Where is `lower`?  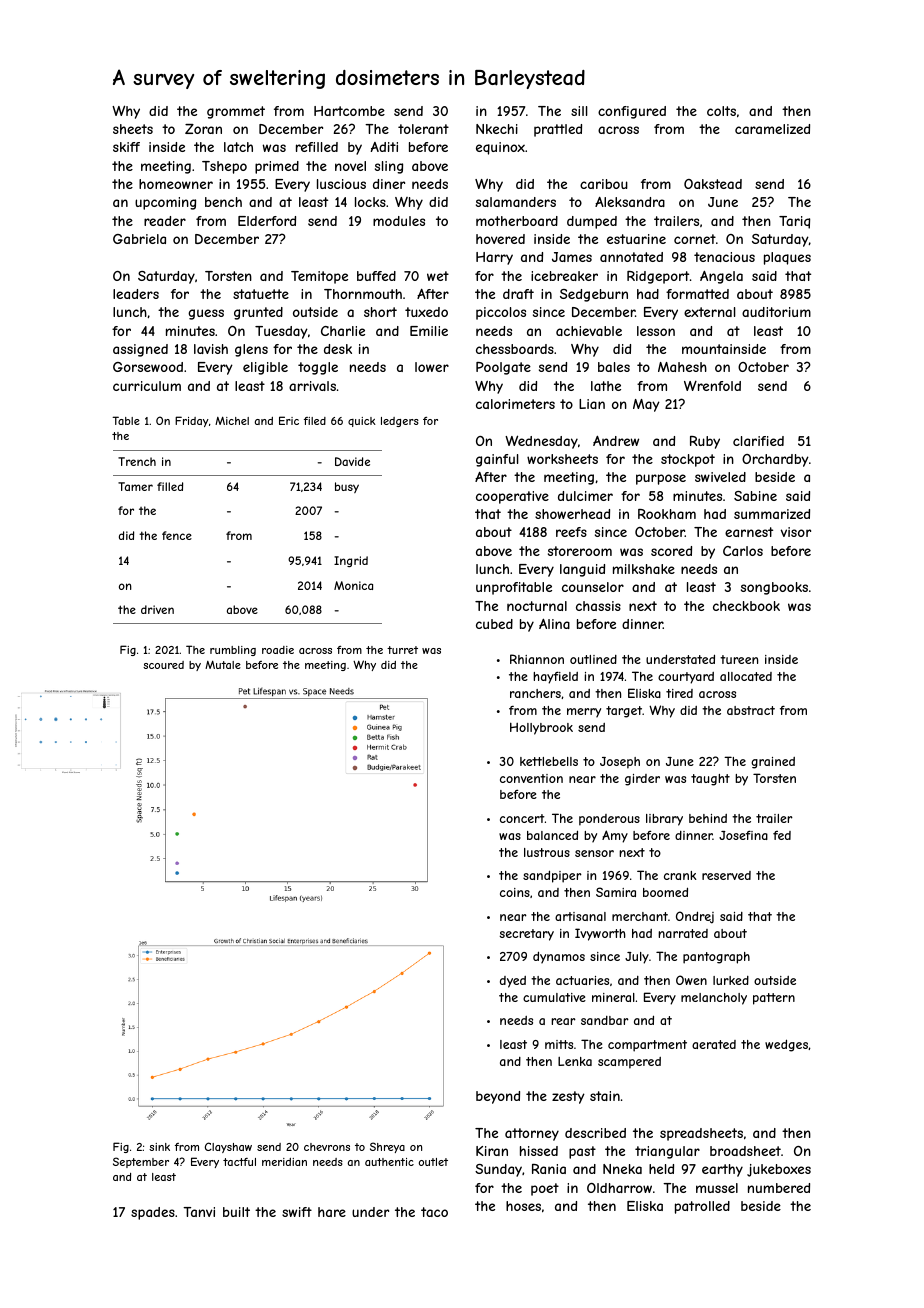
lower is located at coordinates (432, 367).
